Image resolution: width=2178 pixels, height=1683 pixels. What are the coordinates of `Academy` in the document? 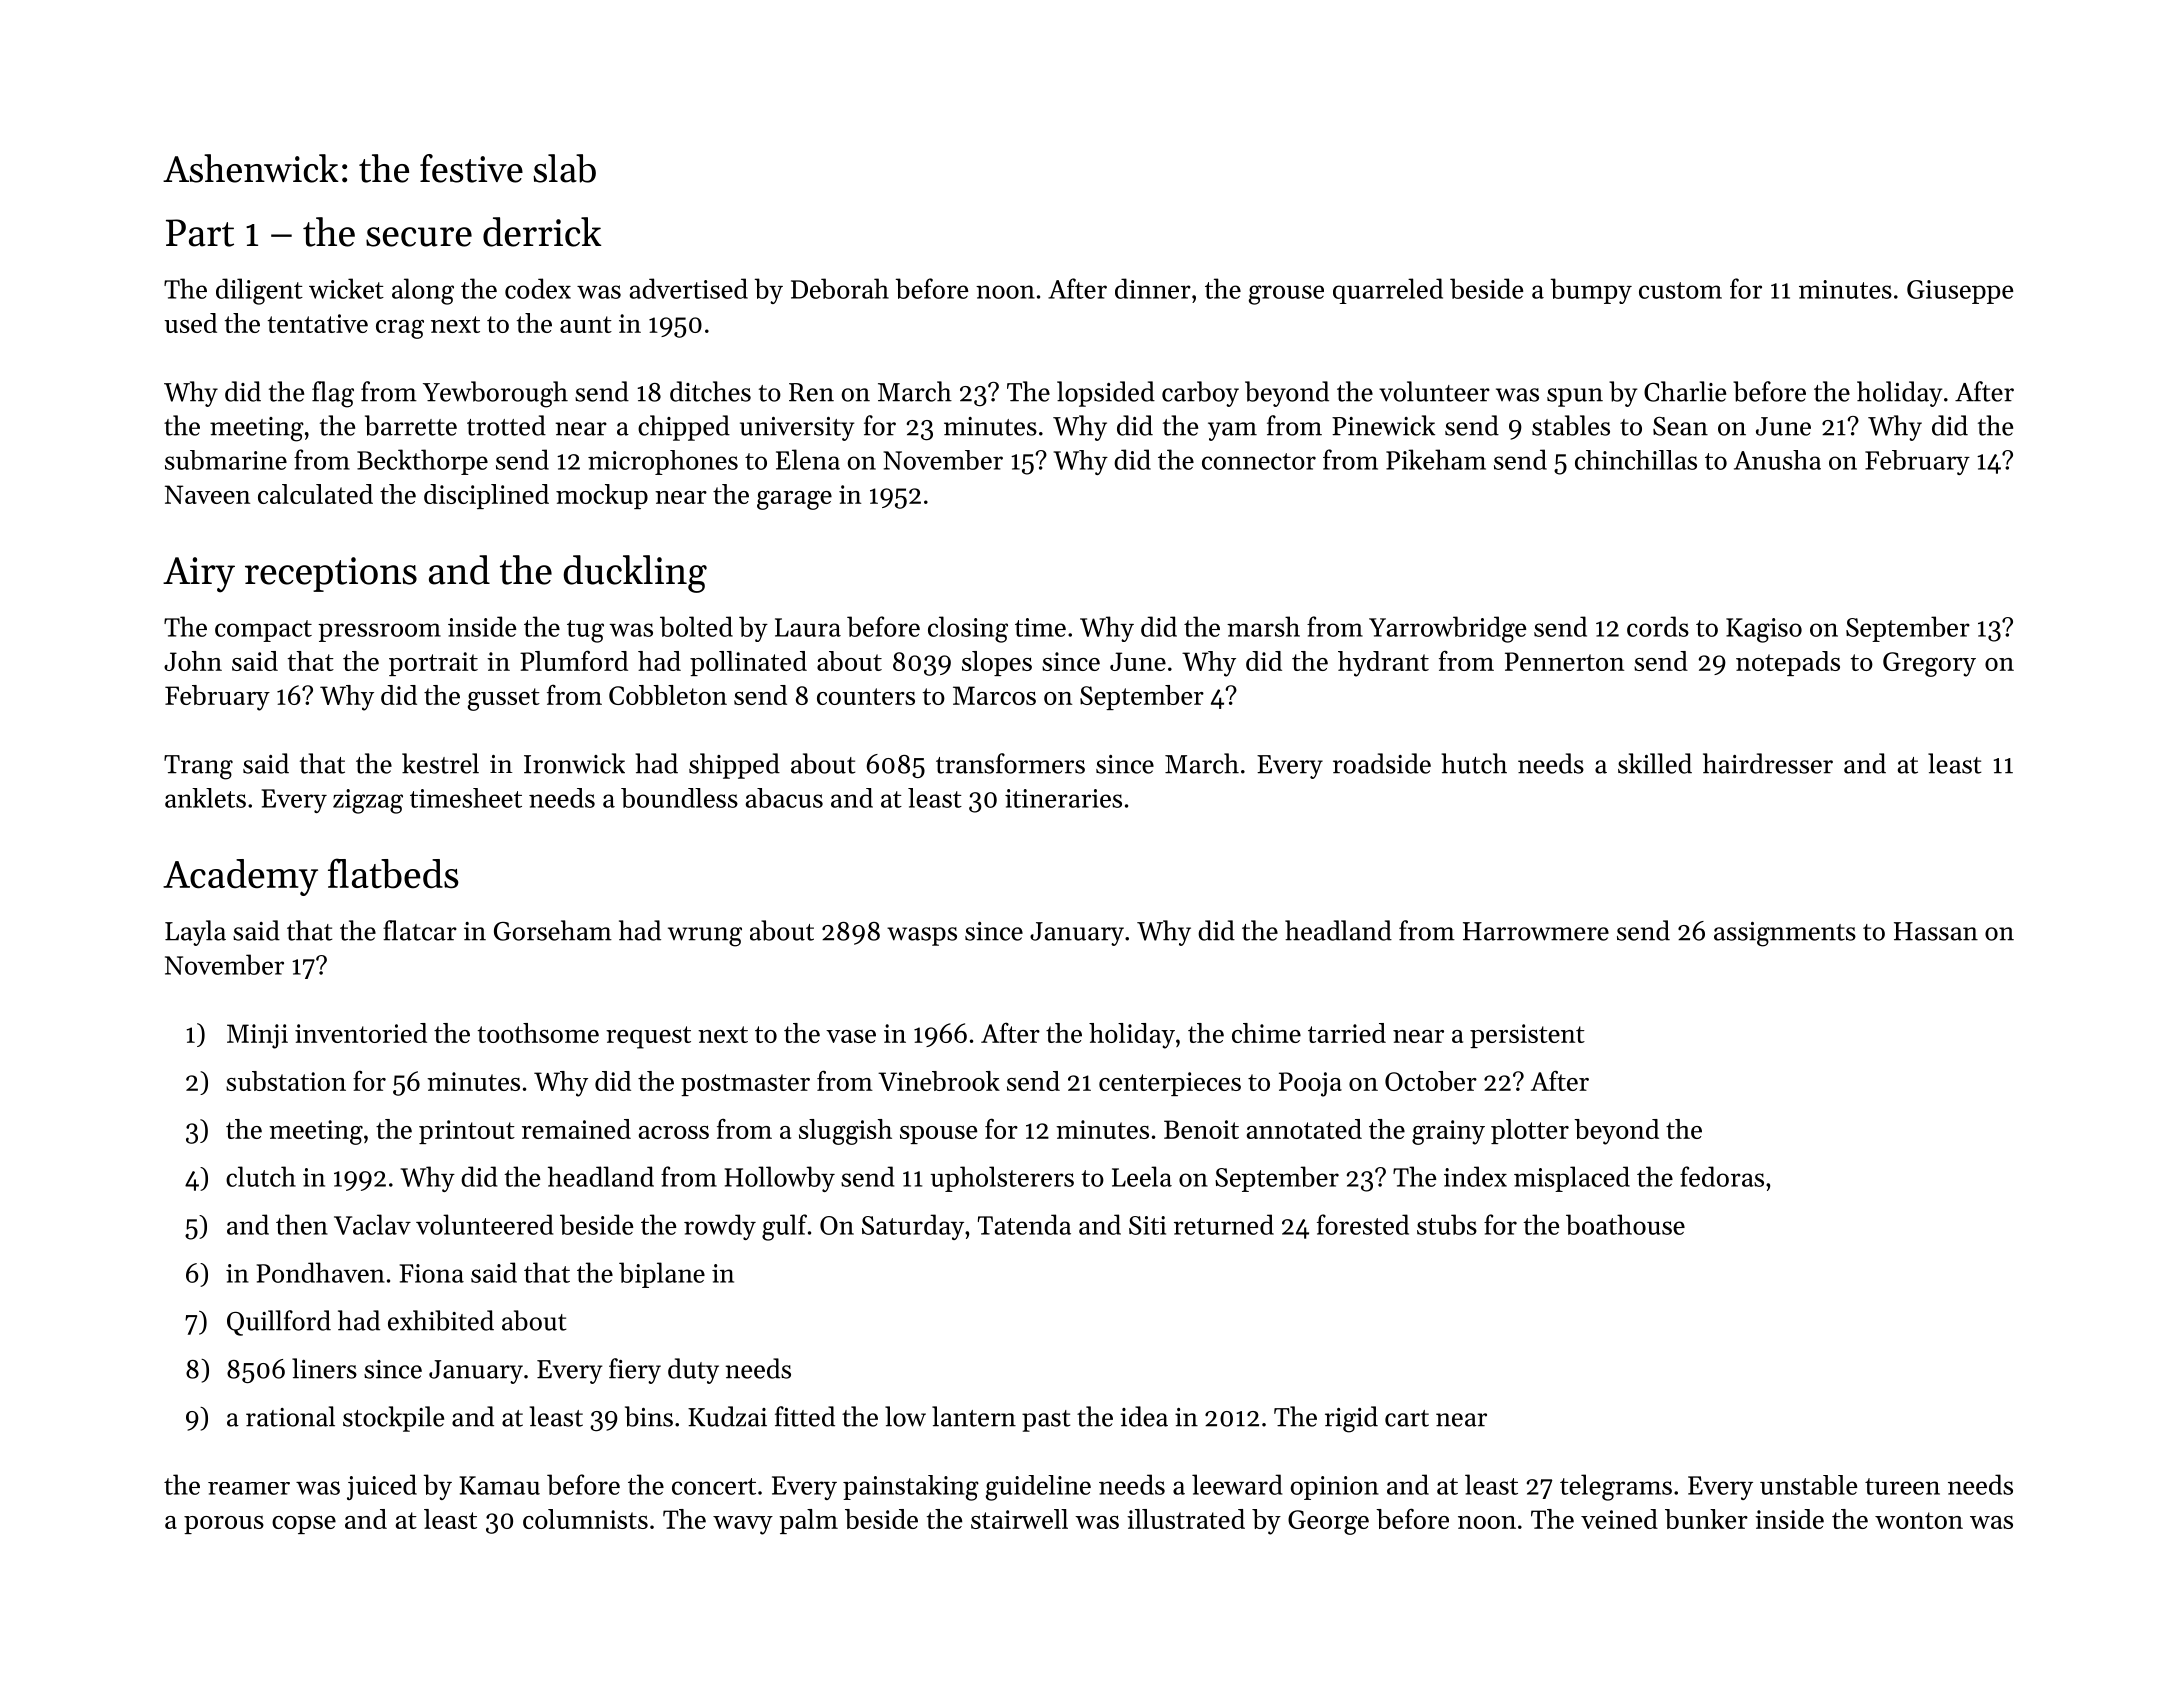 It's located at (240, 877).
